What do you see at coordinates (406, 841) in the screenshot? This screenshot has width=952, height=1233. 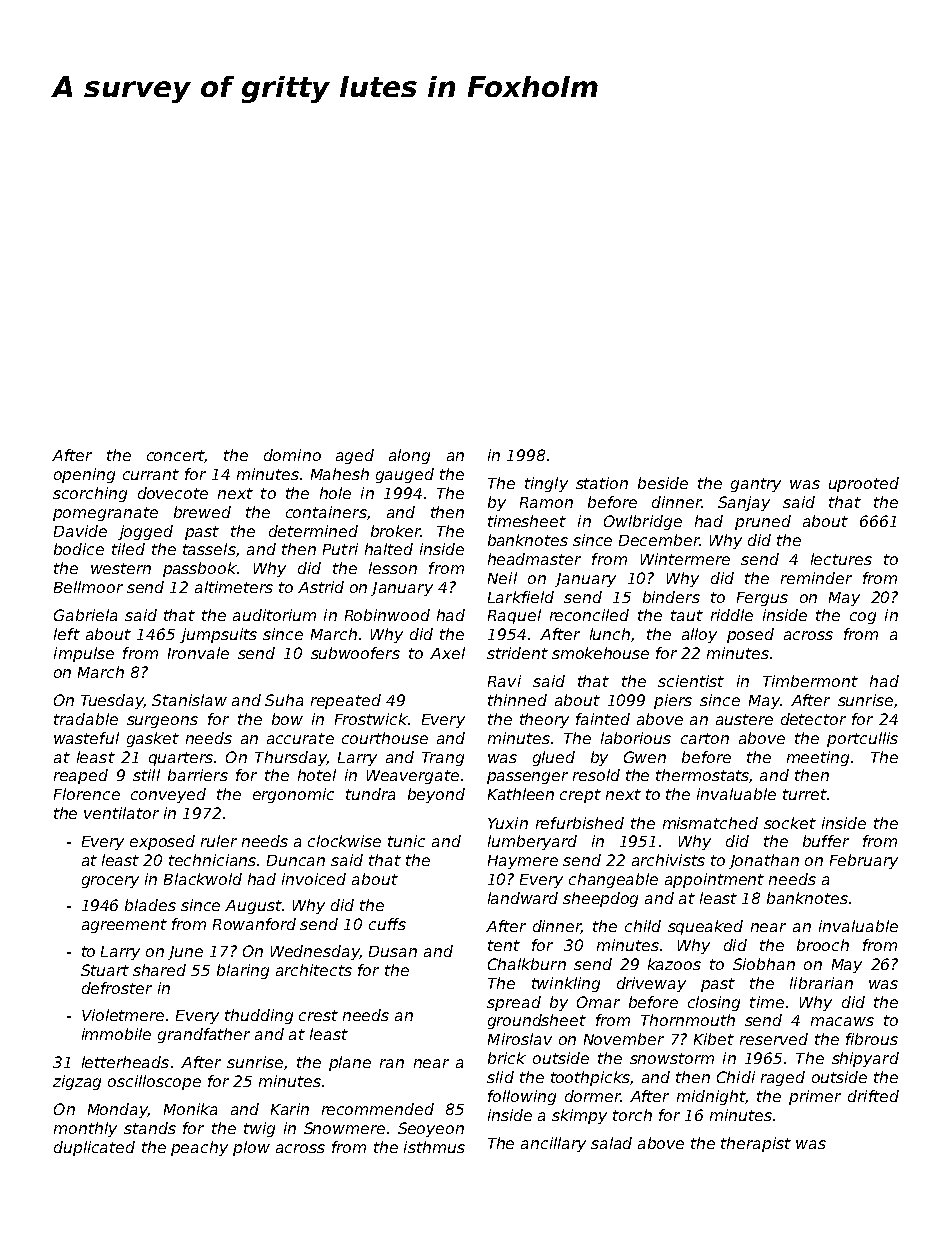 I see `tunic` at bounding box center [406, 841].
